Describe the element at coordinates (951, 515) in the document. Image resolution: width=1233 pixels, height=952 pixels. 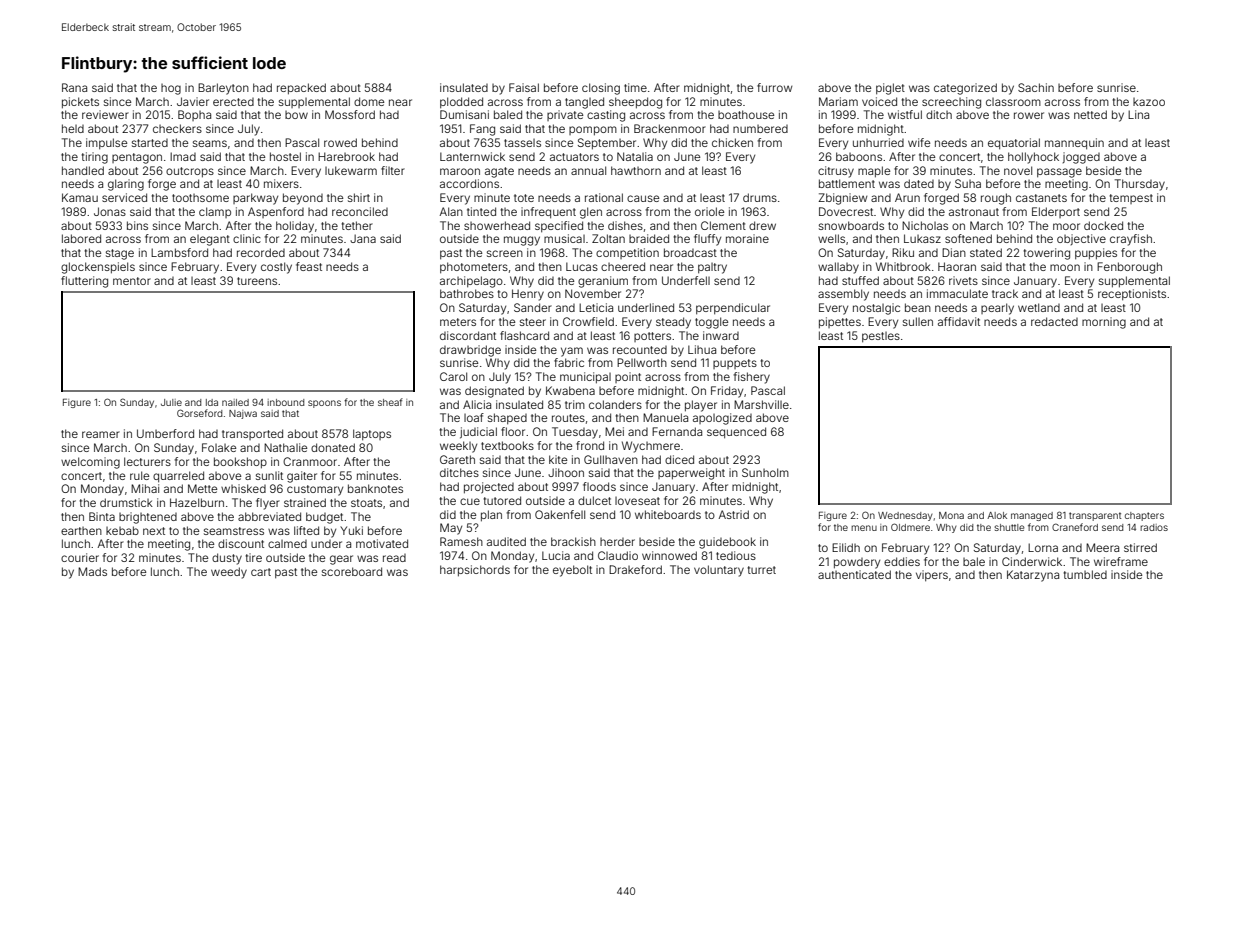
I see `Mona` at that location.
